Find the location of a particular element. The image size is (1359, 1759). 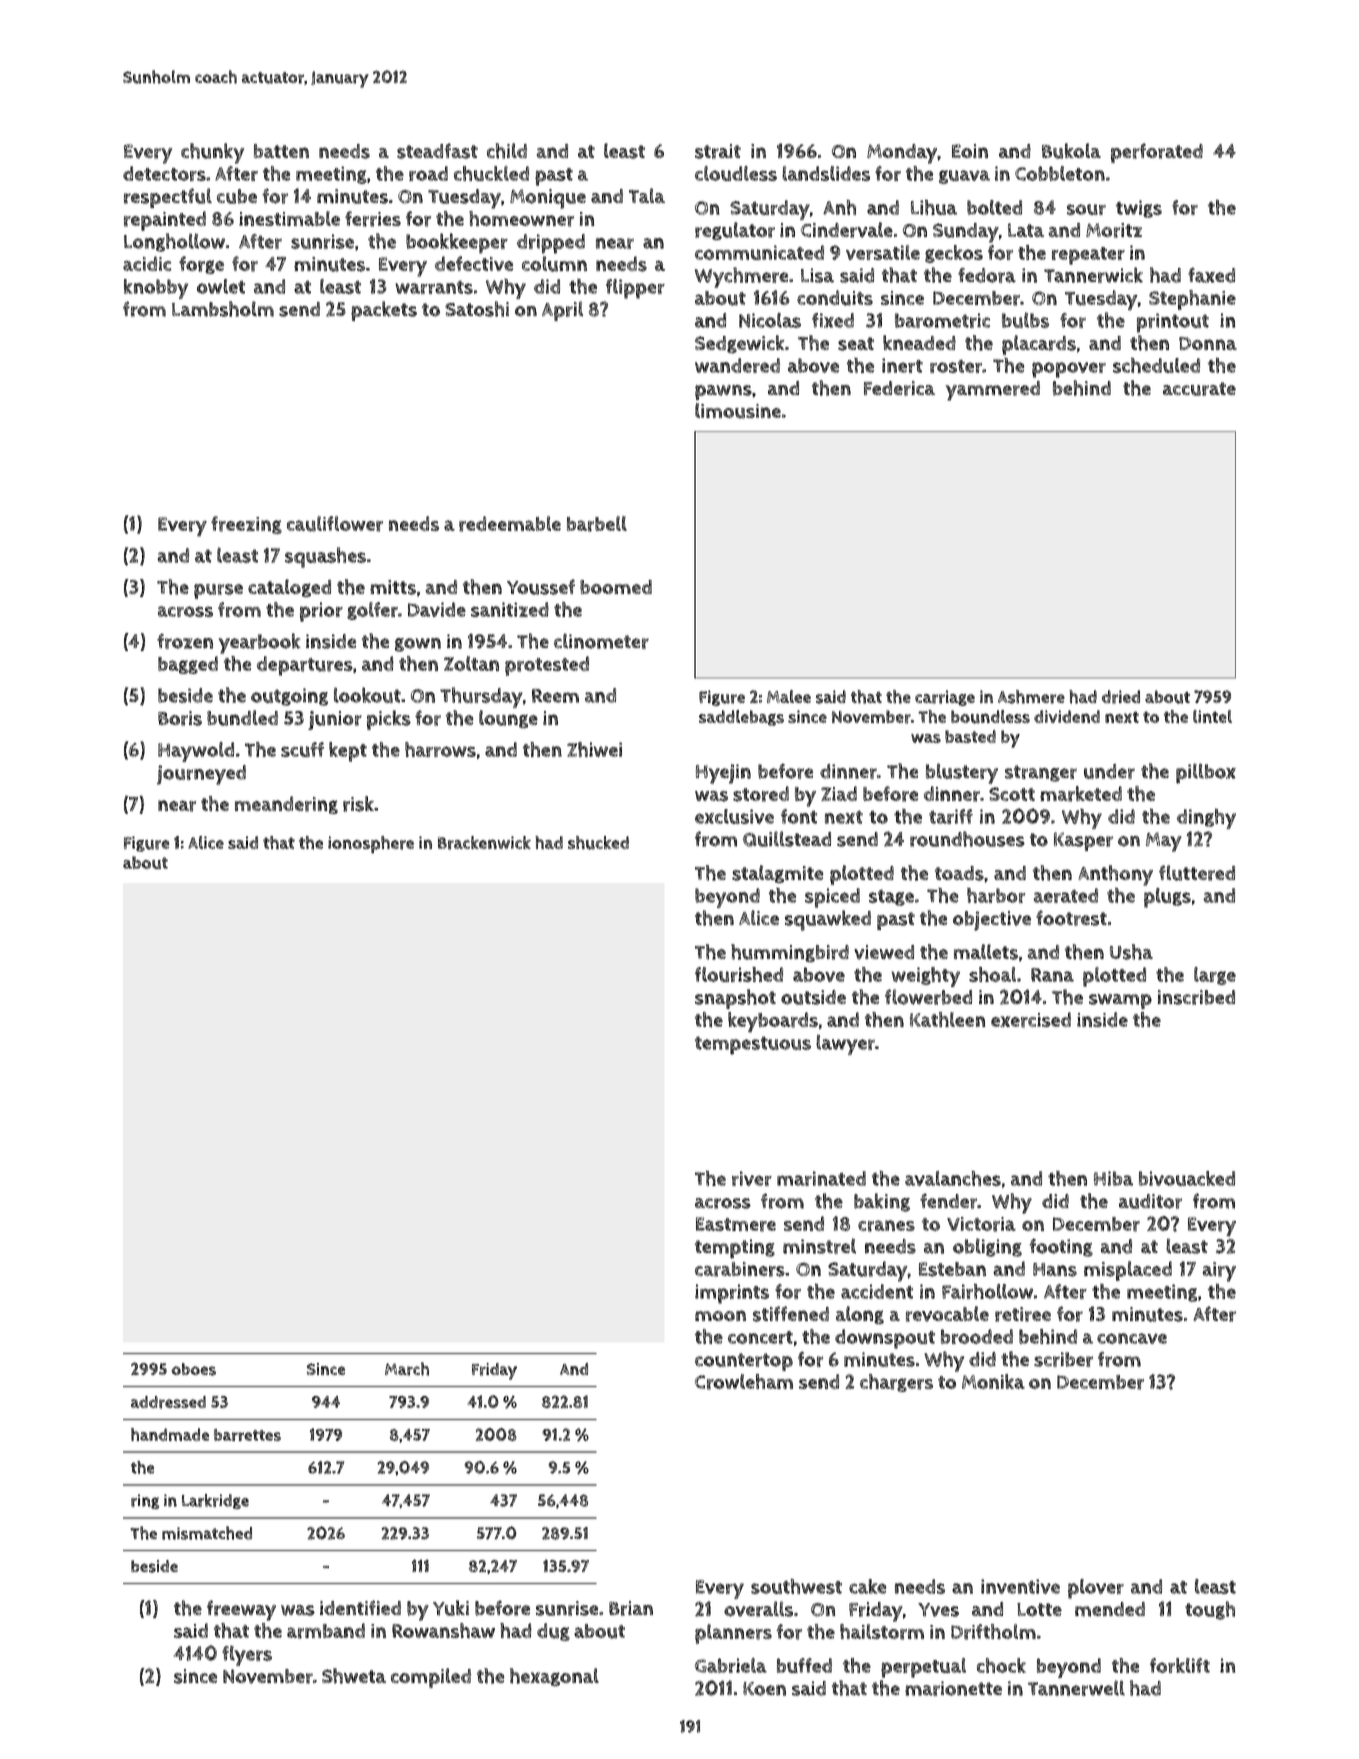

tempestuous is located at coordinates (753, 1045).
